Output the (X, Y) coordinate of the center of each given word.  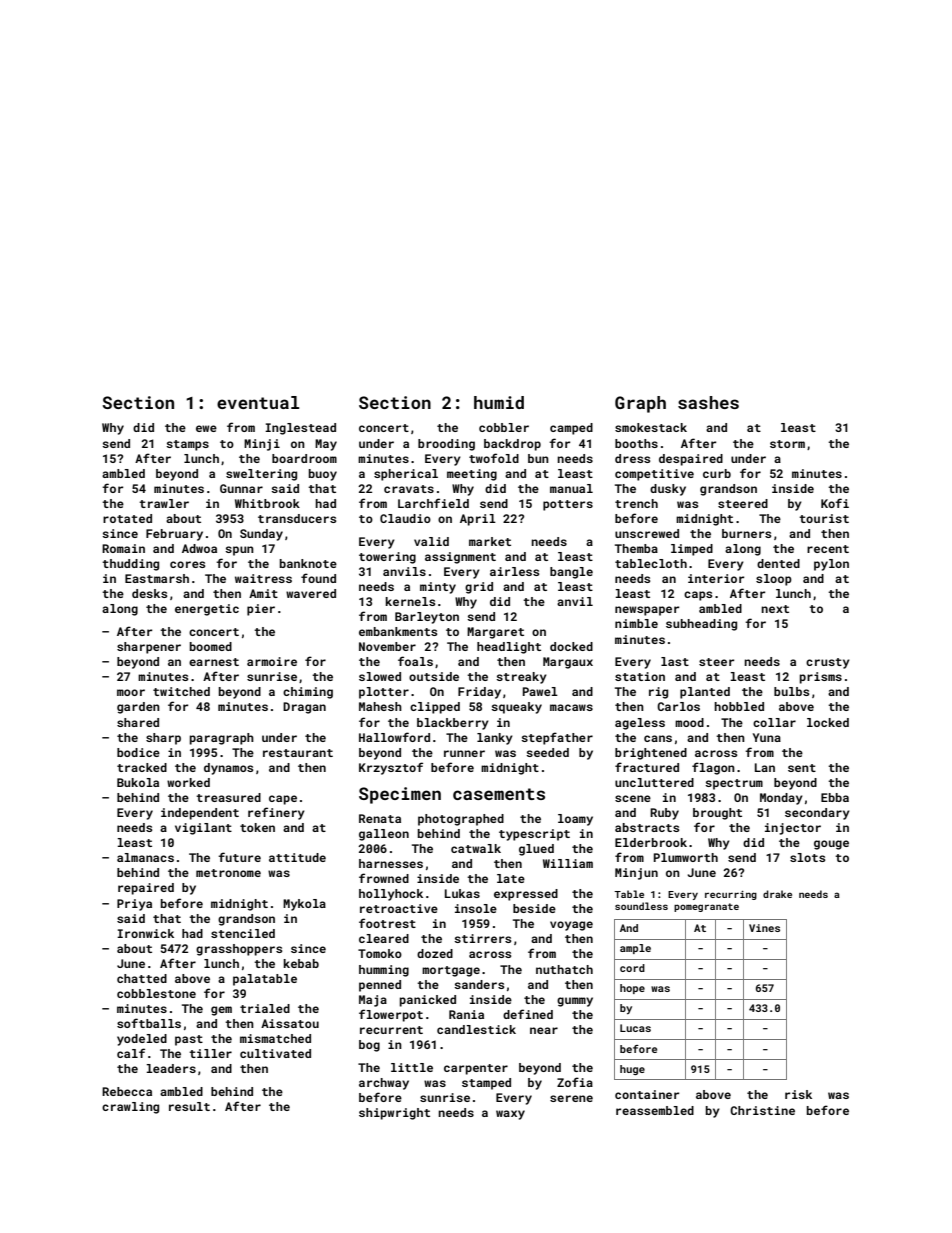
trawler (164, 503)
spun (239, 551)
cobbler (504, 427)
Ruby (664, 814)
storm (787, 444)
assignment (460, 558)
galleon (384, 835)
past (189, 1040)
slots (807, 857)
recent (828, 549)
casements (499, 794)
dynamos (228, 769)
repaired (146, 889)
